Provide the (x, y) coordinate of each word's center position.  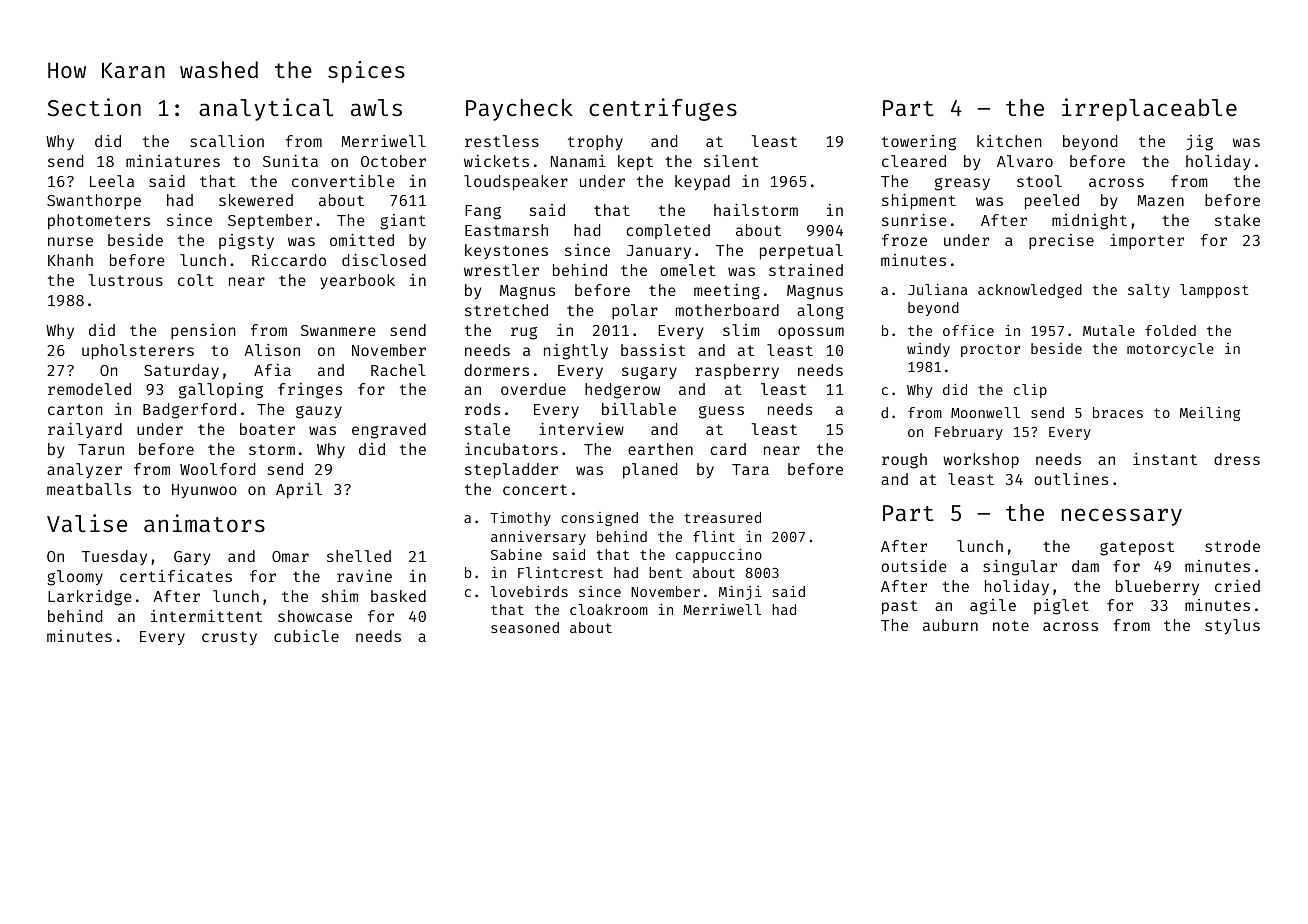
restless (502, 141)
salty (1149, 291)
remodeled (89, 389)
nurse (70, 241)
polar (635, 312)
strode (1232, 546)
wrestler (501, 270)
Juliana (937, 289)
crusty (229, 638)
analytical (266, 109)
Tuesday (114, 557)
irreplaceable (1149, 109)
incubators (511, 449)
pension (203, 332)
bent (665, 572)
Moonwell (985, 412)
